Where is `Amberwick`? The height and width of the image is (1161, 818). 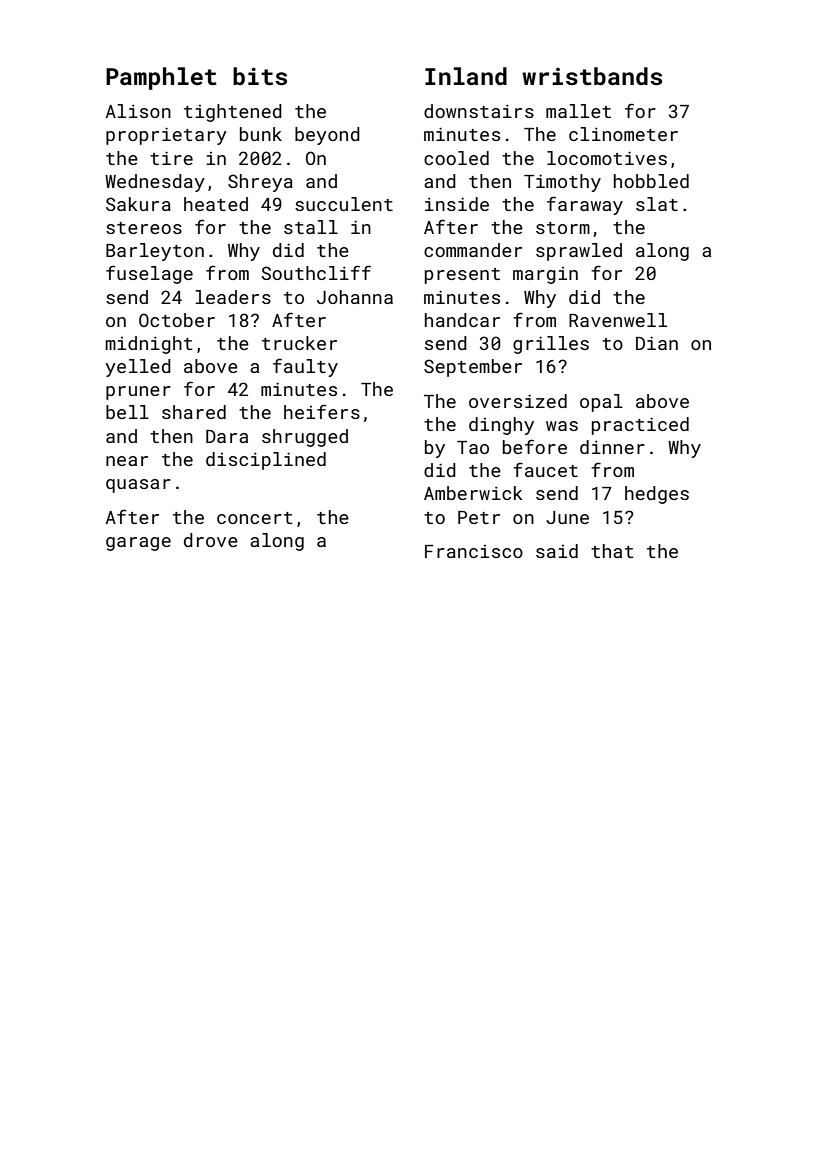
Amberwick is located at coordinates (473, 493).
